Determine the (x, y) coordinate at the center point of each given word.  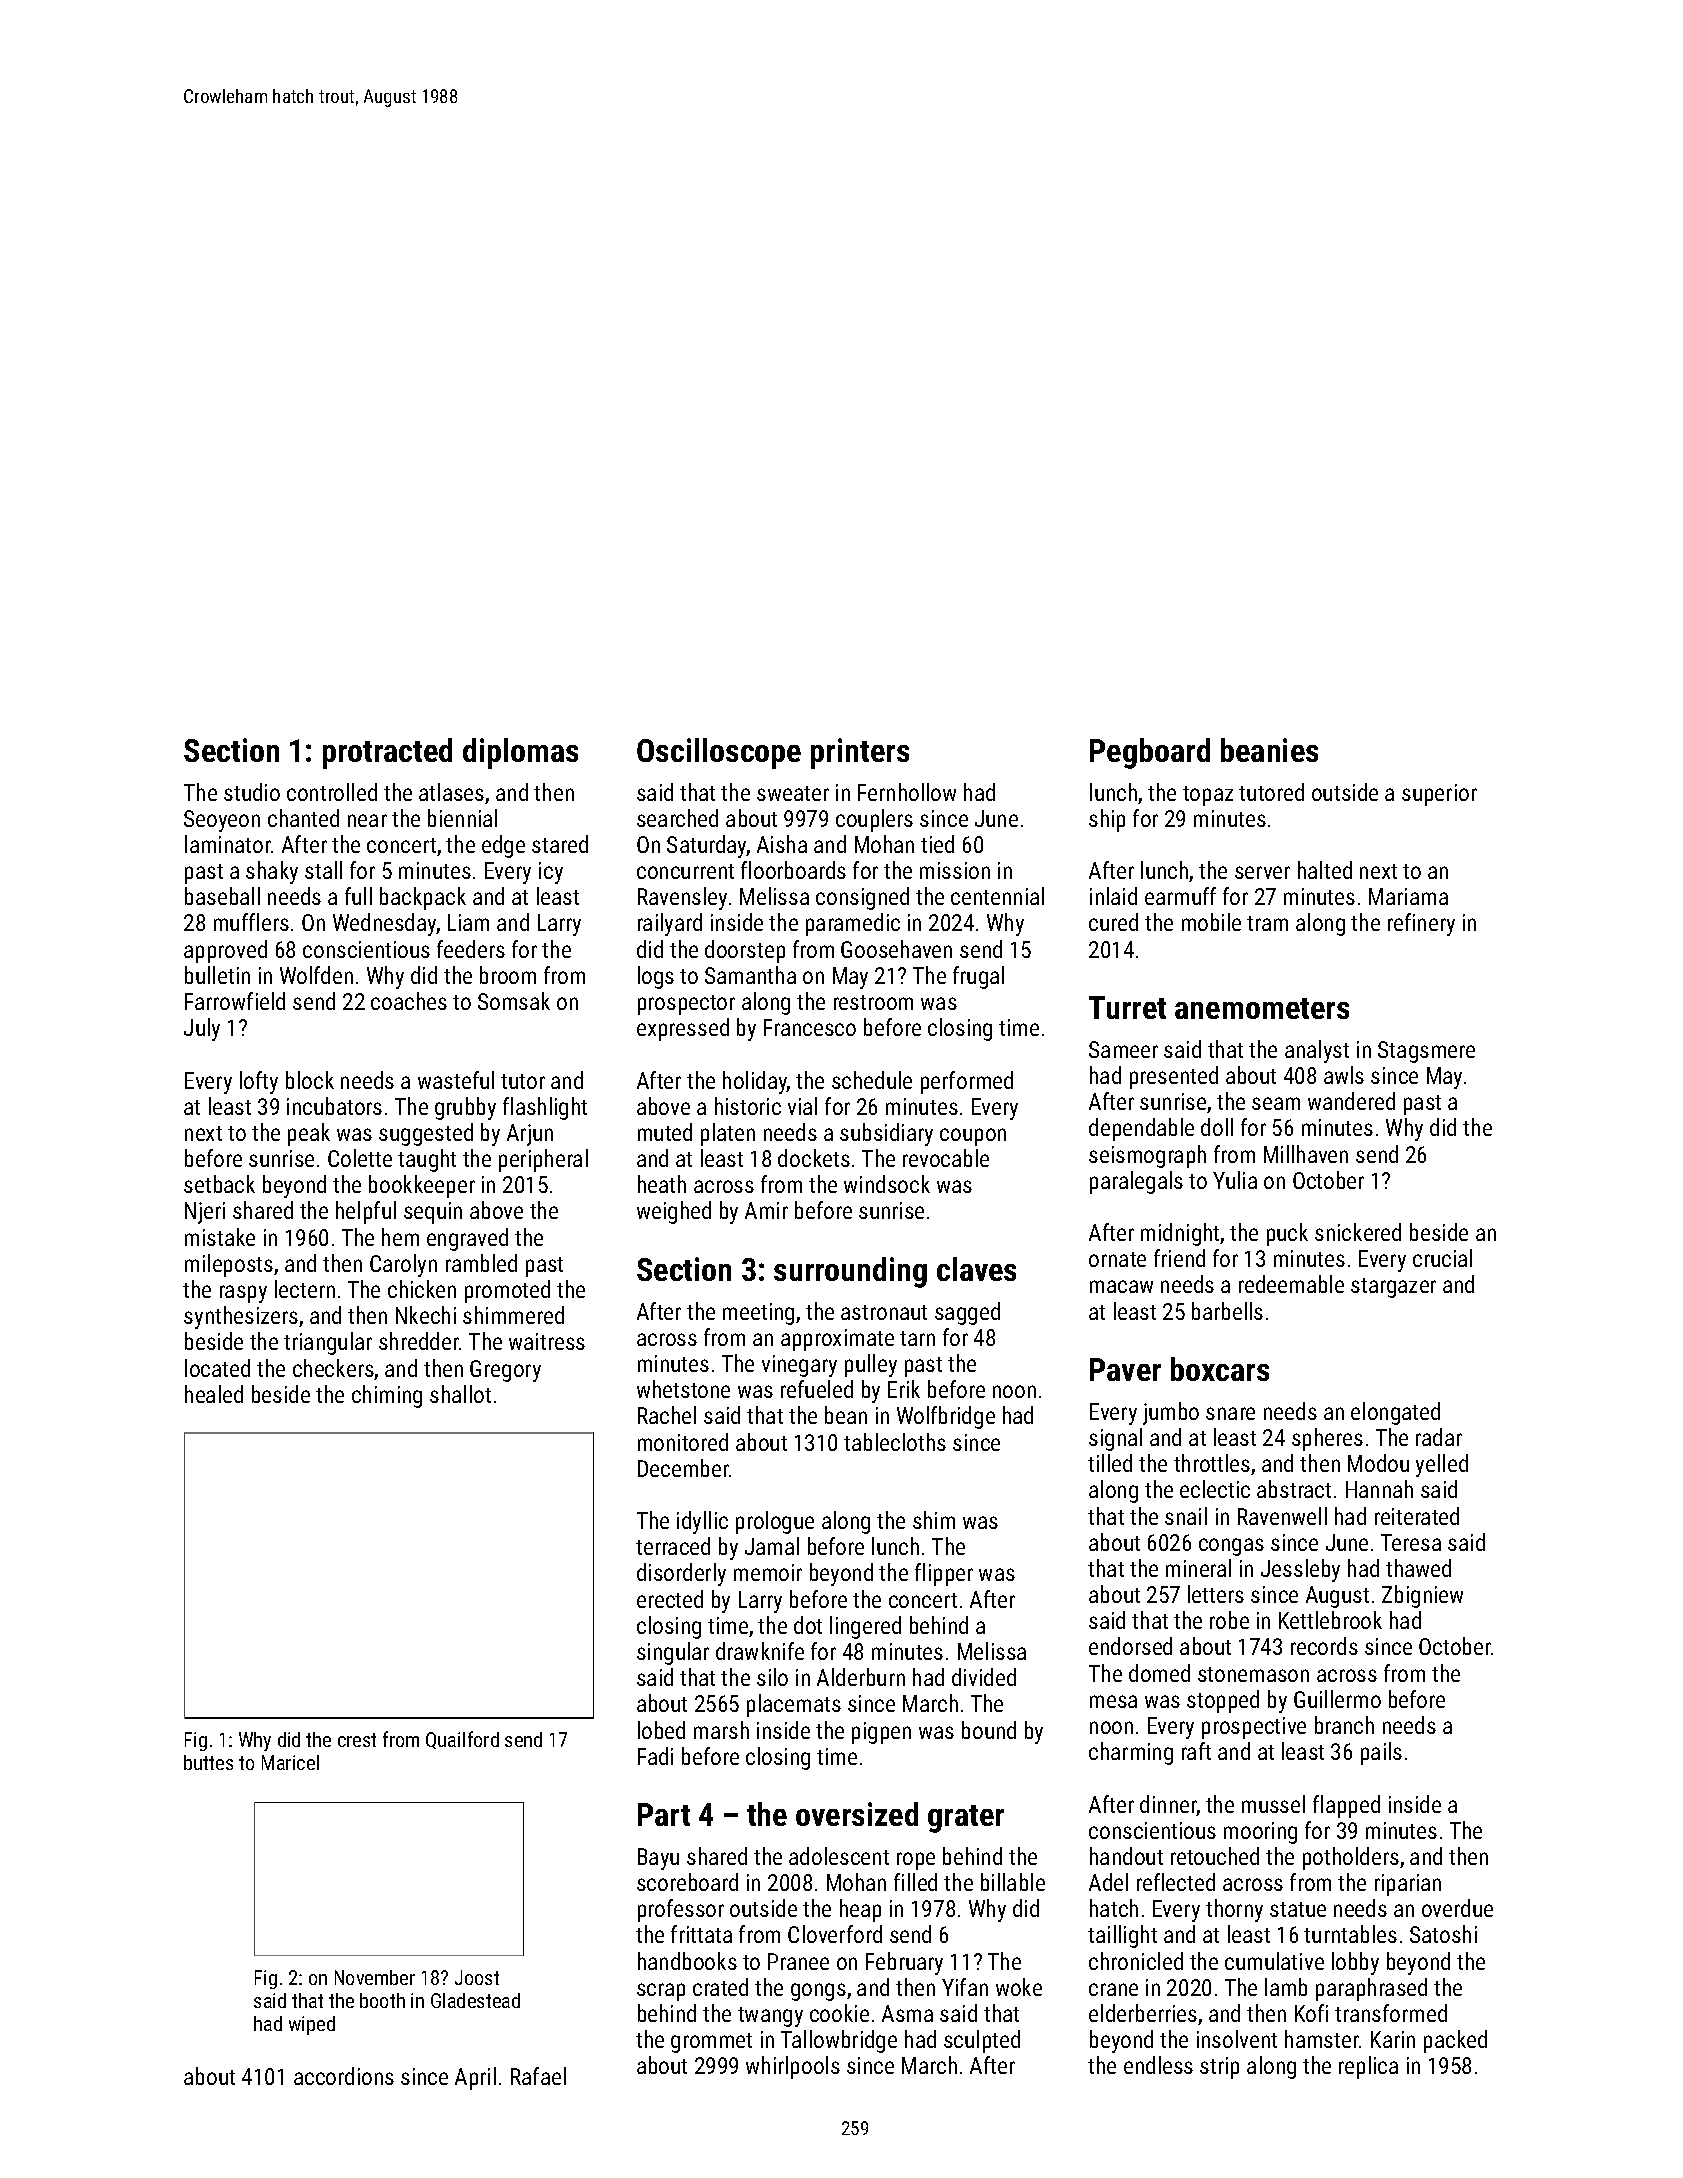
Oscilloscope (719, 753)
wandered (1351, 1101)
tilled (1110, 1463)
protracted (387, 753)
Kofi (1311, 2013)
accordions (344, 2076)
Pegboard (1150, 753)
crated (720, 1987)
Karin (1393, 2039)
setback (219, 1184)
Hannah (1379, 1489)
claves (976, 1269)
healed (214, 1394)
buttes (208, 1762)
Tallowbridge (839, 2041)
